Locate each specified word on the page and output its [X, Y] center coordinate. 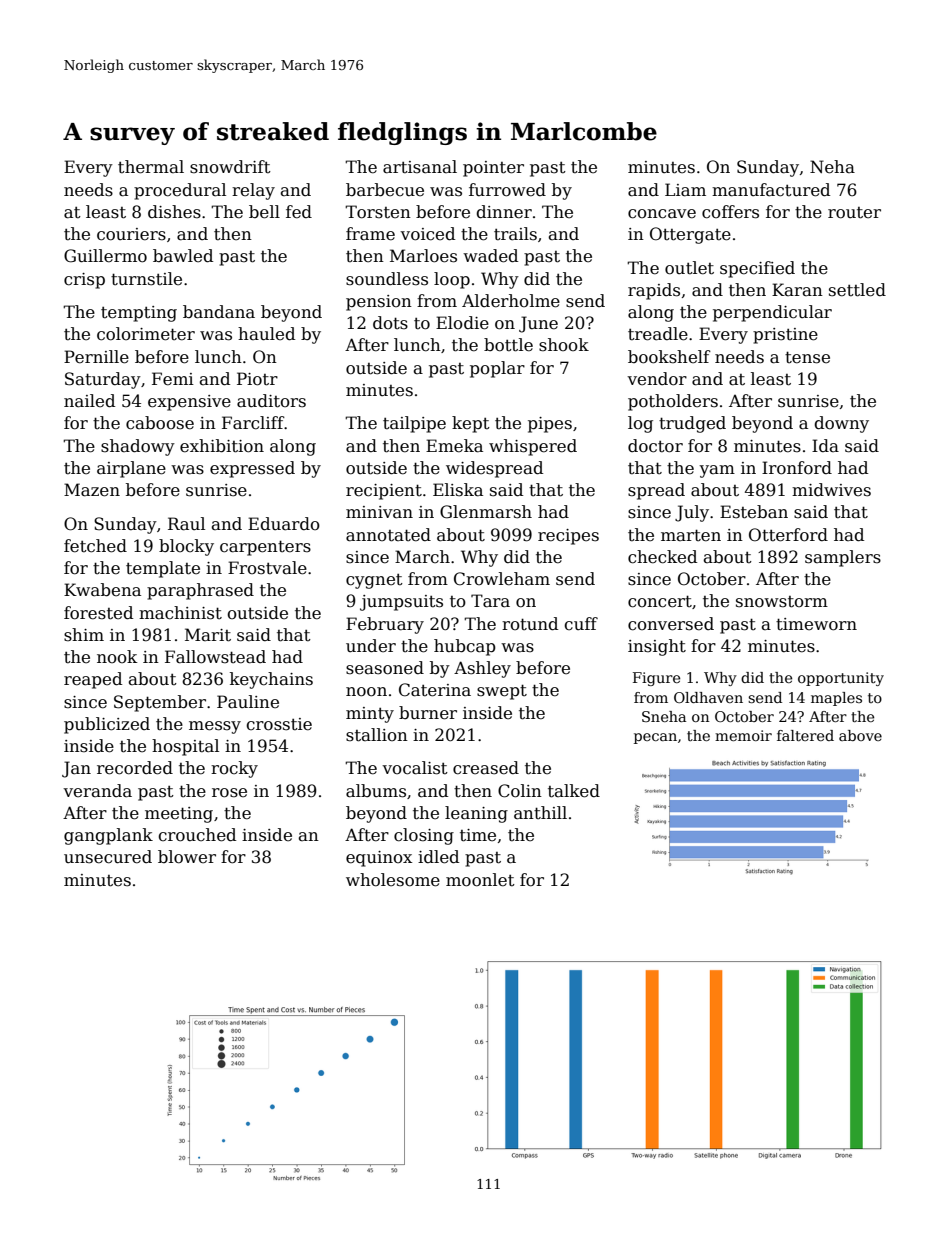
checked [662, 557]
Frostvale [267, 568]
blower [187, 857]
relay [253, 191]
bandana [219, 312]
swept [502, 692]
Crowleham [502, 579]
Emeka [454, 446]
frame [370, 234]
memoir [743, 735]
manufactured [771, 190]
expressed [252, 469]
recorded [135, 768]
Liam [685, 190]
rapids [654, 291]
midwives [831, 490]
